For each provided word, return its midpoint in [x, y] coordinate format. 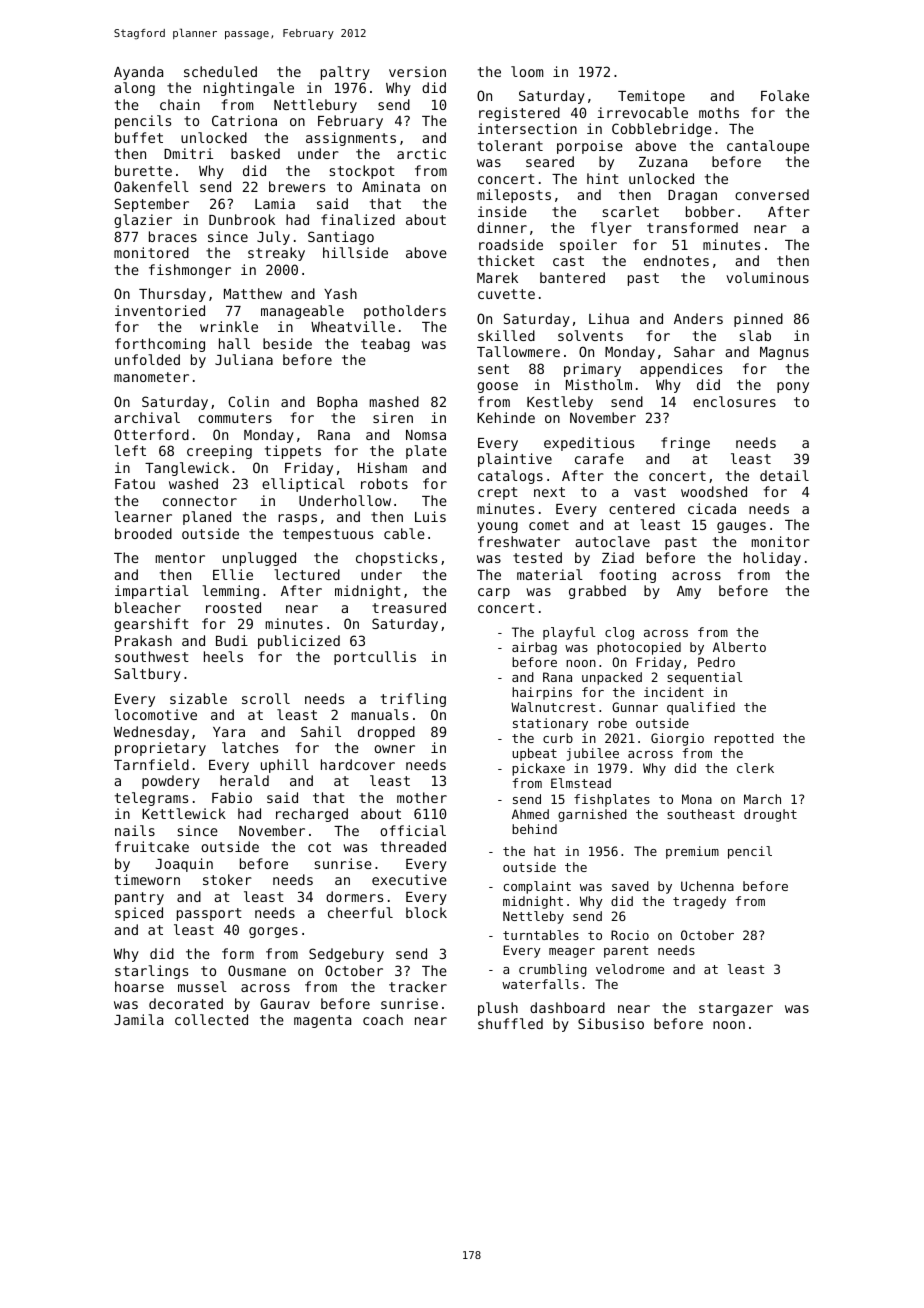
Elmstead [581, 783]
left [130, 450]
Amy [689, 592]
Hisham [382, 467]
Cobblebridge [662, 130]
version [417, 71]
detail [784, 475]
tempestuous [328, 535]
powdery [171, 782]
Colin [248, 401]
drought [770, 815]
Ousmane [257, 970]
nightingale [249, 89]
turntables [541, 935]
